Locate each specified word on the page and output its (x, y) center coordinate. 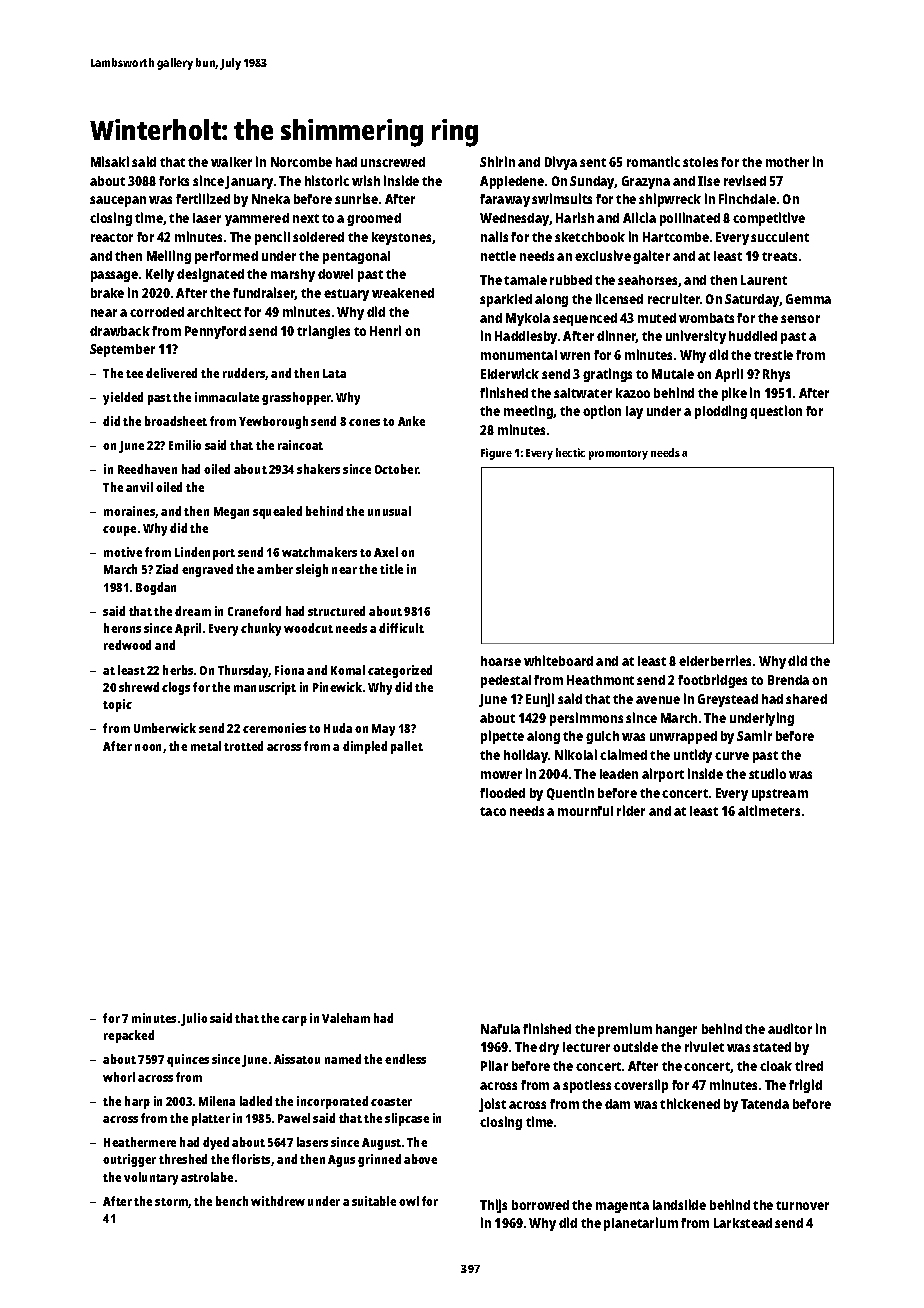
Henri (385, 330)
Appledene (512, 182)
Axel (386, 552)
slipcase (407, 1119)
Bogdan (156, 588)
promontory (618, 455)
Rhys (776, 375)
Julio (194, 1019)
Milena (217, 1101)
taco (493, 811)
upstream (780, 795)
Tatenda (765, 1104)
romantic (653, 161)
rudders (244, 373)
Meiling (169, 257)
